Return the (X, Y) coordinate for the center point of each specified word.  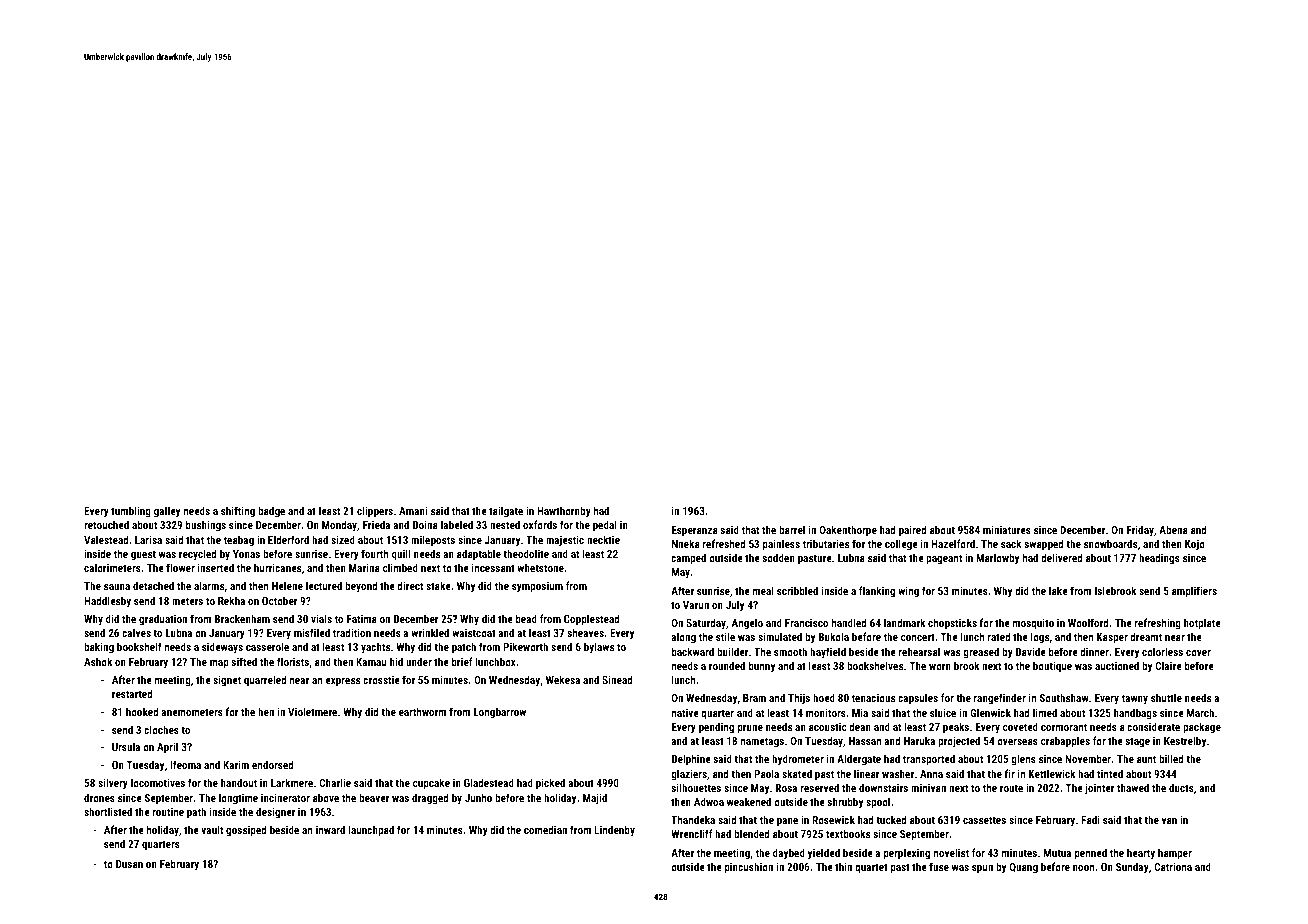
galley (167, 512)
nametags (762, 742)
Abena (1173, 529)
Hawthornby (564, 512)
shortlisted (108, 811)
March (1200, 712)
